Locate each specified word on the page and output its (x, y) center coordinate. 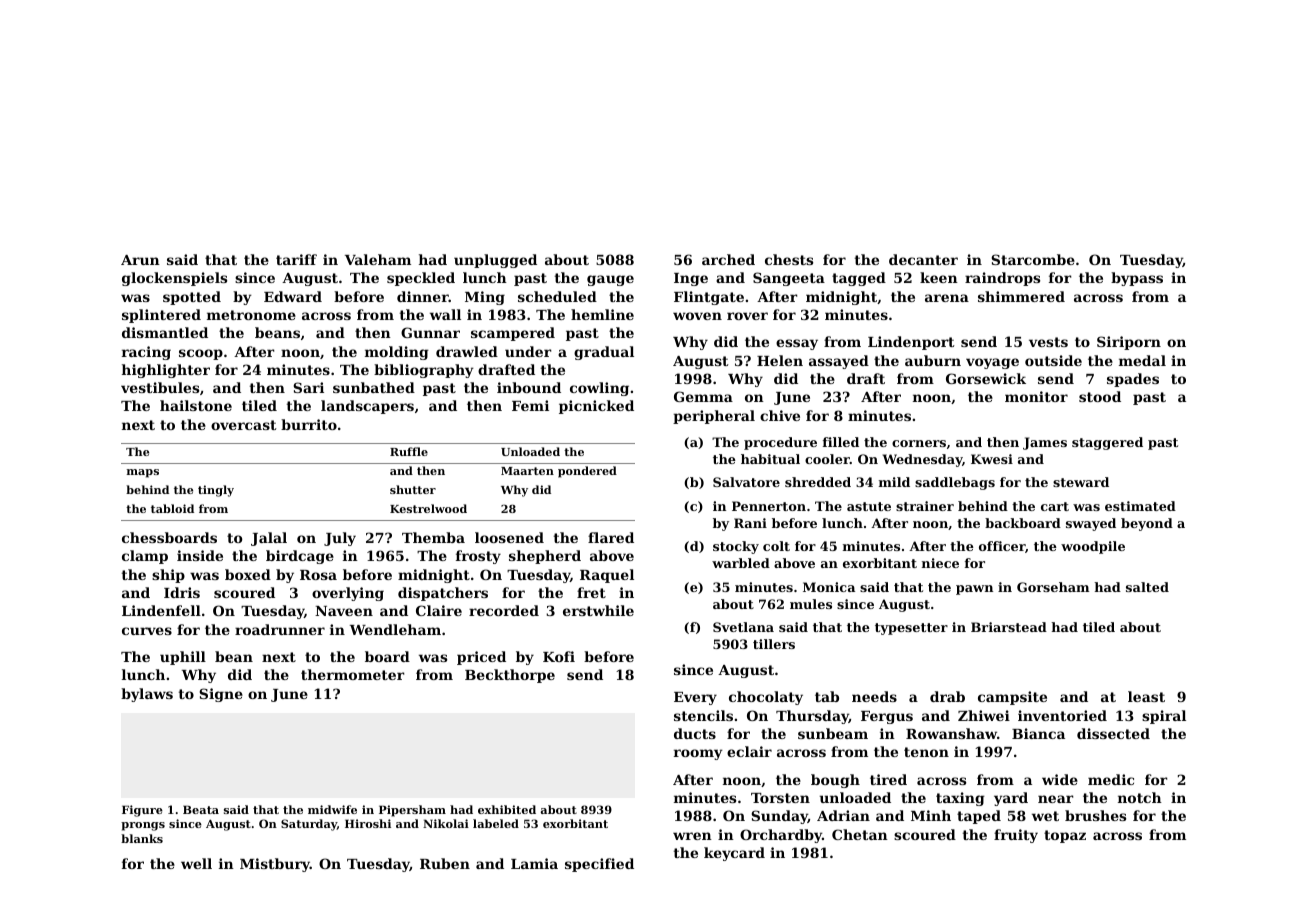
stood (1100, 396)
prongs (143, 826)
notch (1140, 797)
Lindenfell (161, 610)
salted (1147, 587)
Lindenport (911, 343)
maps (142, 473)
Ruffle (409, 451)
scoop (201, 354)
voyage (992, 363)
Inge (691, 279)
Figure (142, 811)
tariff (296, 259)
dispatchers (443, 594)
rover (747, 316)
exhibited (507, 809)
